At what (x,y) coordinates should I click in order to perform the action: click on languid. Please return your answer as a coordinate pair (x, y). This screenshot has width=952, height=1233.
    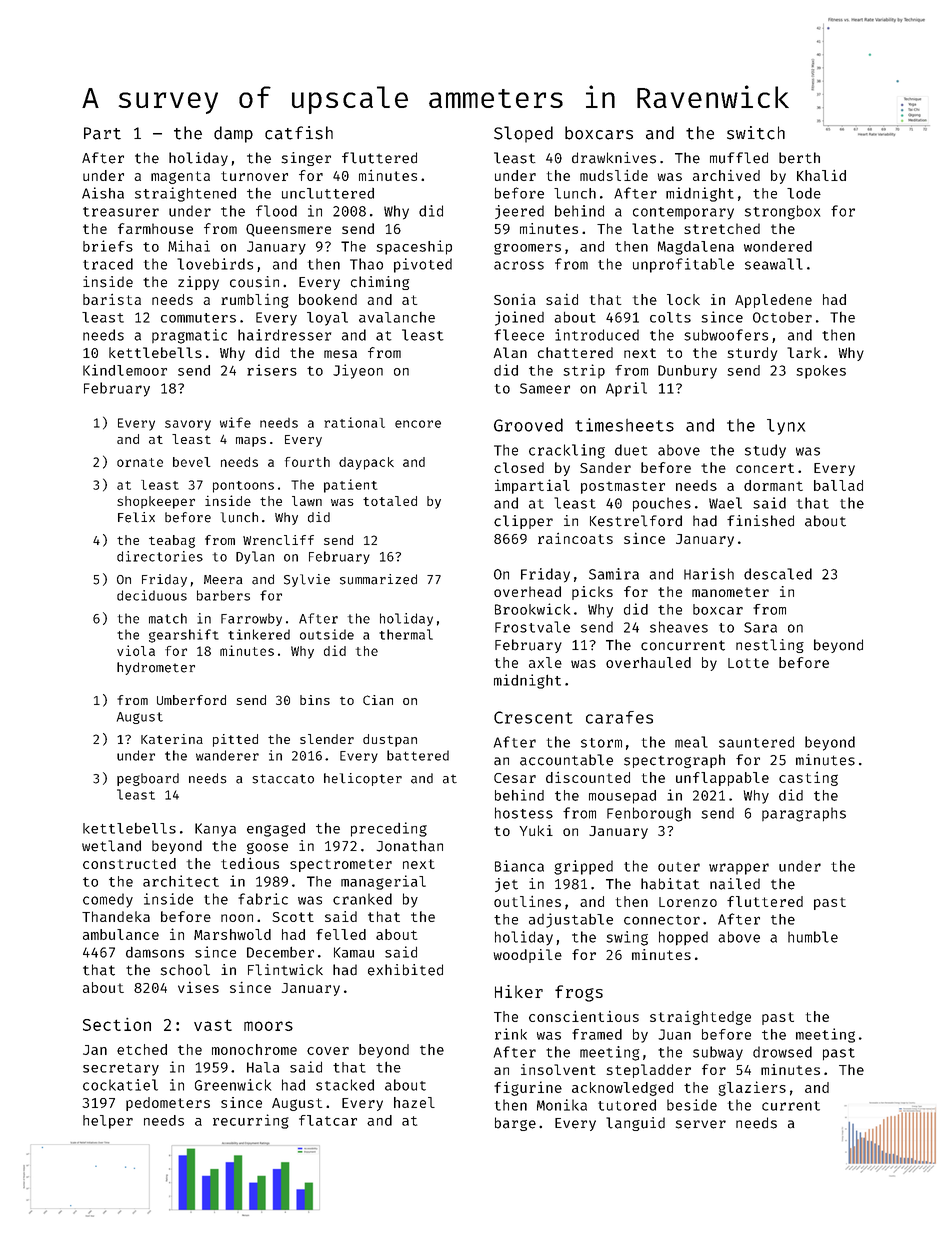
    Looking at the image, I should click on (635, 1124).
